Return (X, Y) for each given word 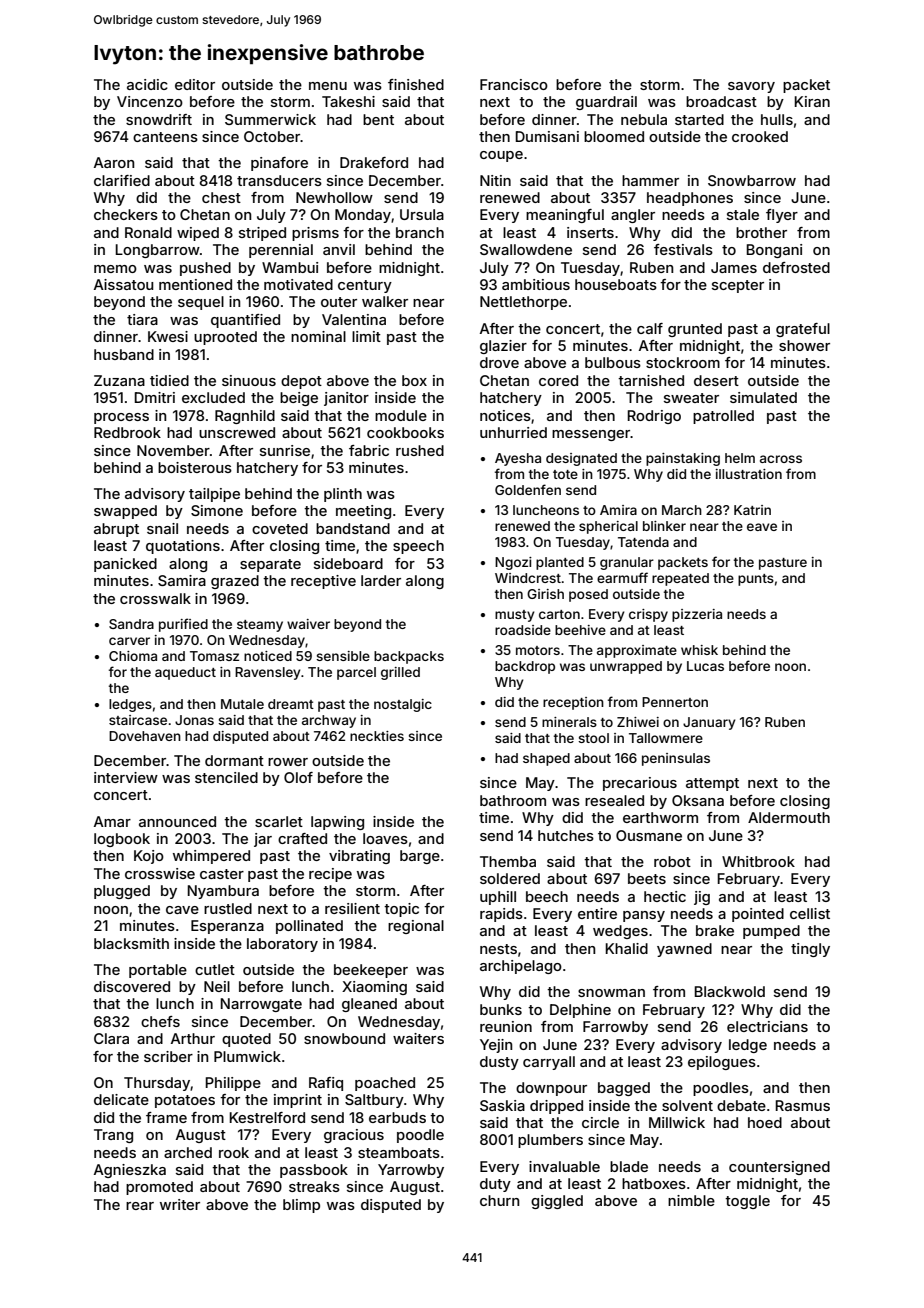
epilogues (722, 1063)
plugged (122, 892)
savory (751, 87)
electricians (767, 1026)
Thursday (157, 1084)
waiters (418, 1038)
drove (499, 362)
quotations (183, 547)
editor (195, 84)
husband (124, 354)
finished (416, 84)
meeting (363, 512)
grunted (695, 330)
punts (756, 580)
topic (401, 910)
